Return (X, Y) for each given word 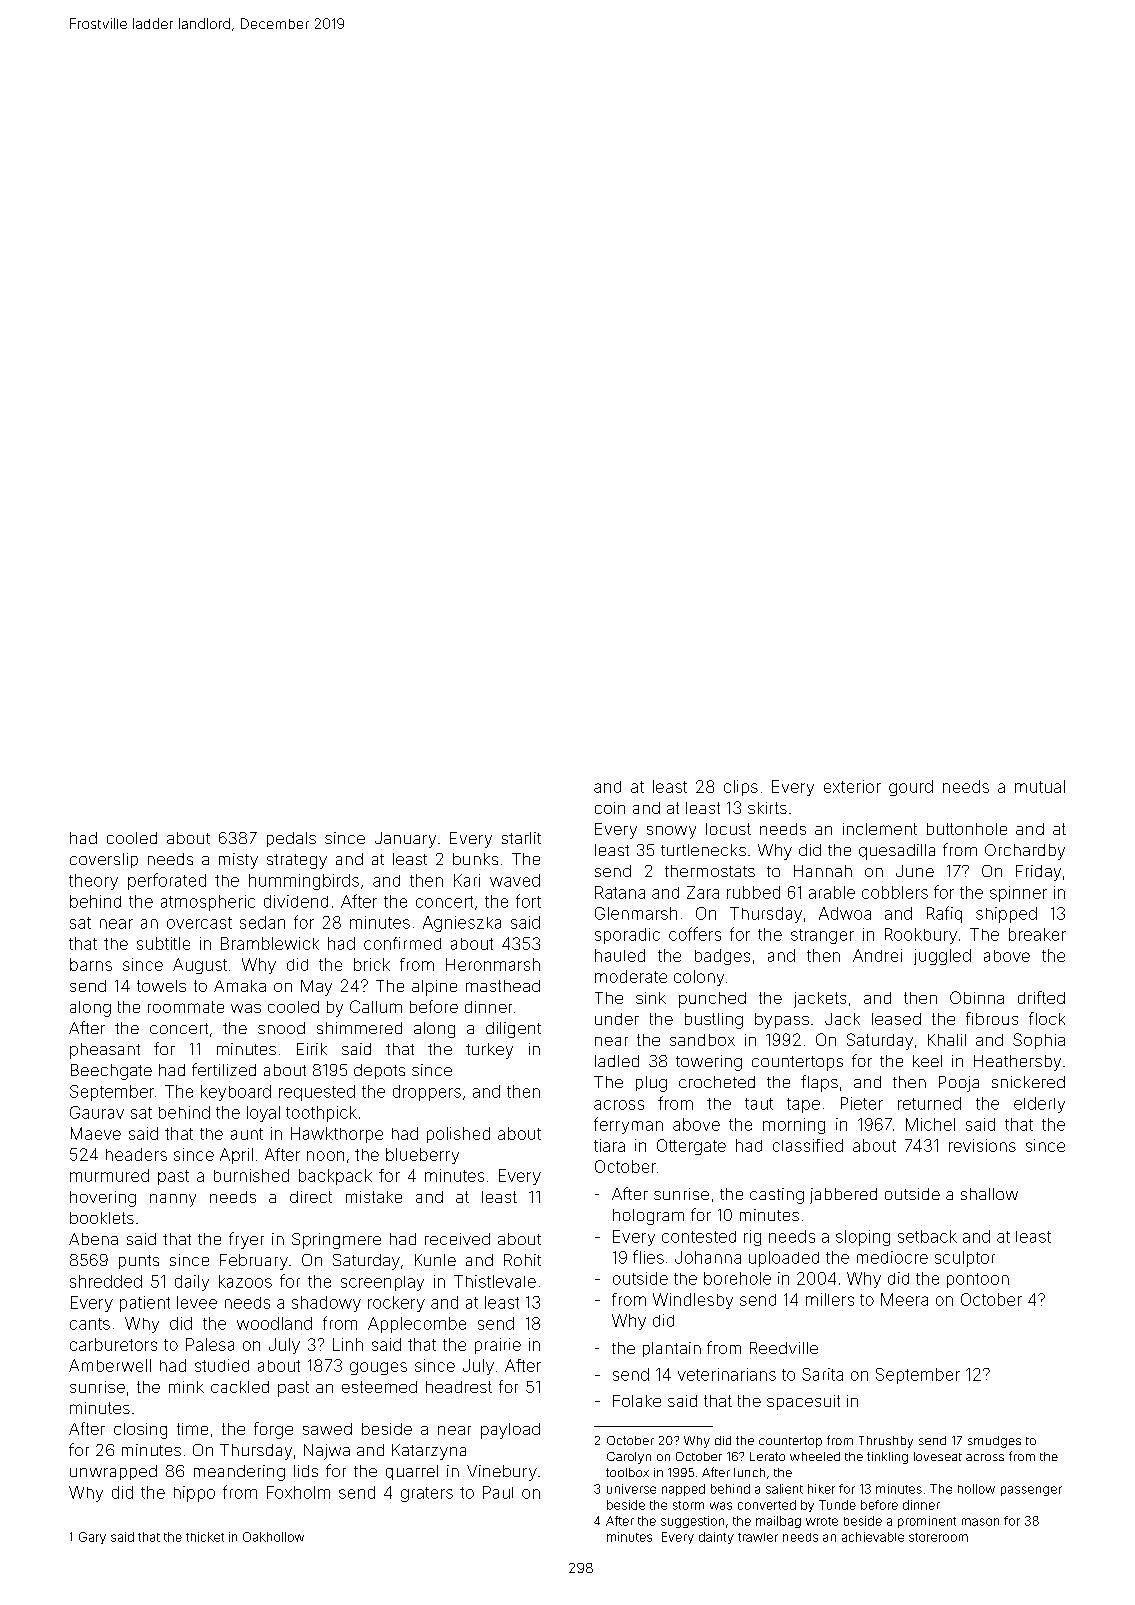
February (254, 1262)
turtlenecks (703, 850)
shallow (989, 1194)
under (617, 1019)
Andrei (877, 955)
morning (794, 1126)
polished (458, 1135)
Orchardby (1025, 852)
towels (161, 986)
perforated (167, 881)
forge (273, 1430)
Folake (637, 1401)
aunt (247, 1134)
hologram (648, 1217)
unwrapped (113, 1472)
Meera (904, 1299)
